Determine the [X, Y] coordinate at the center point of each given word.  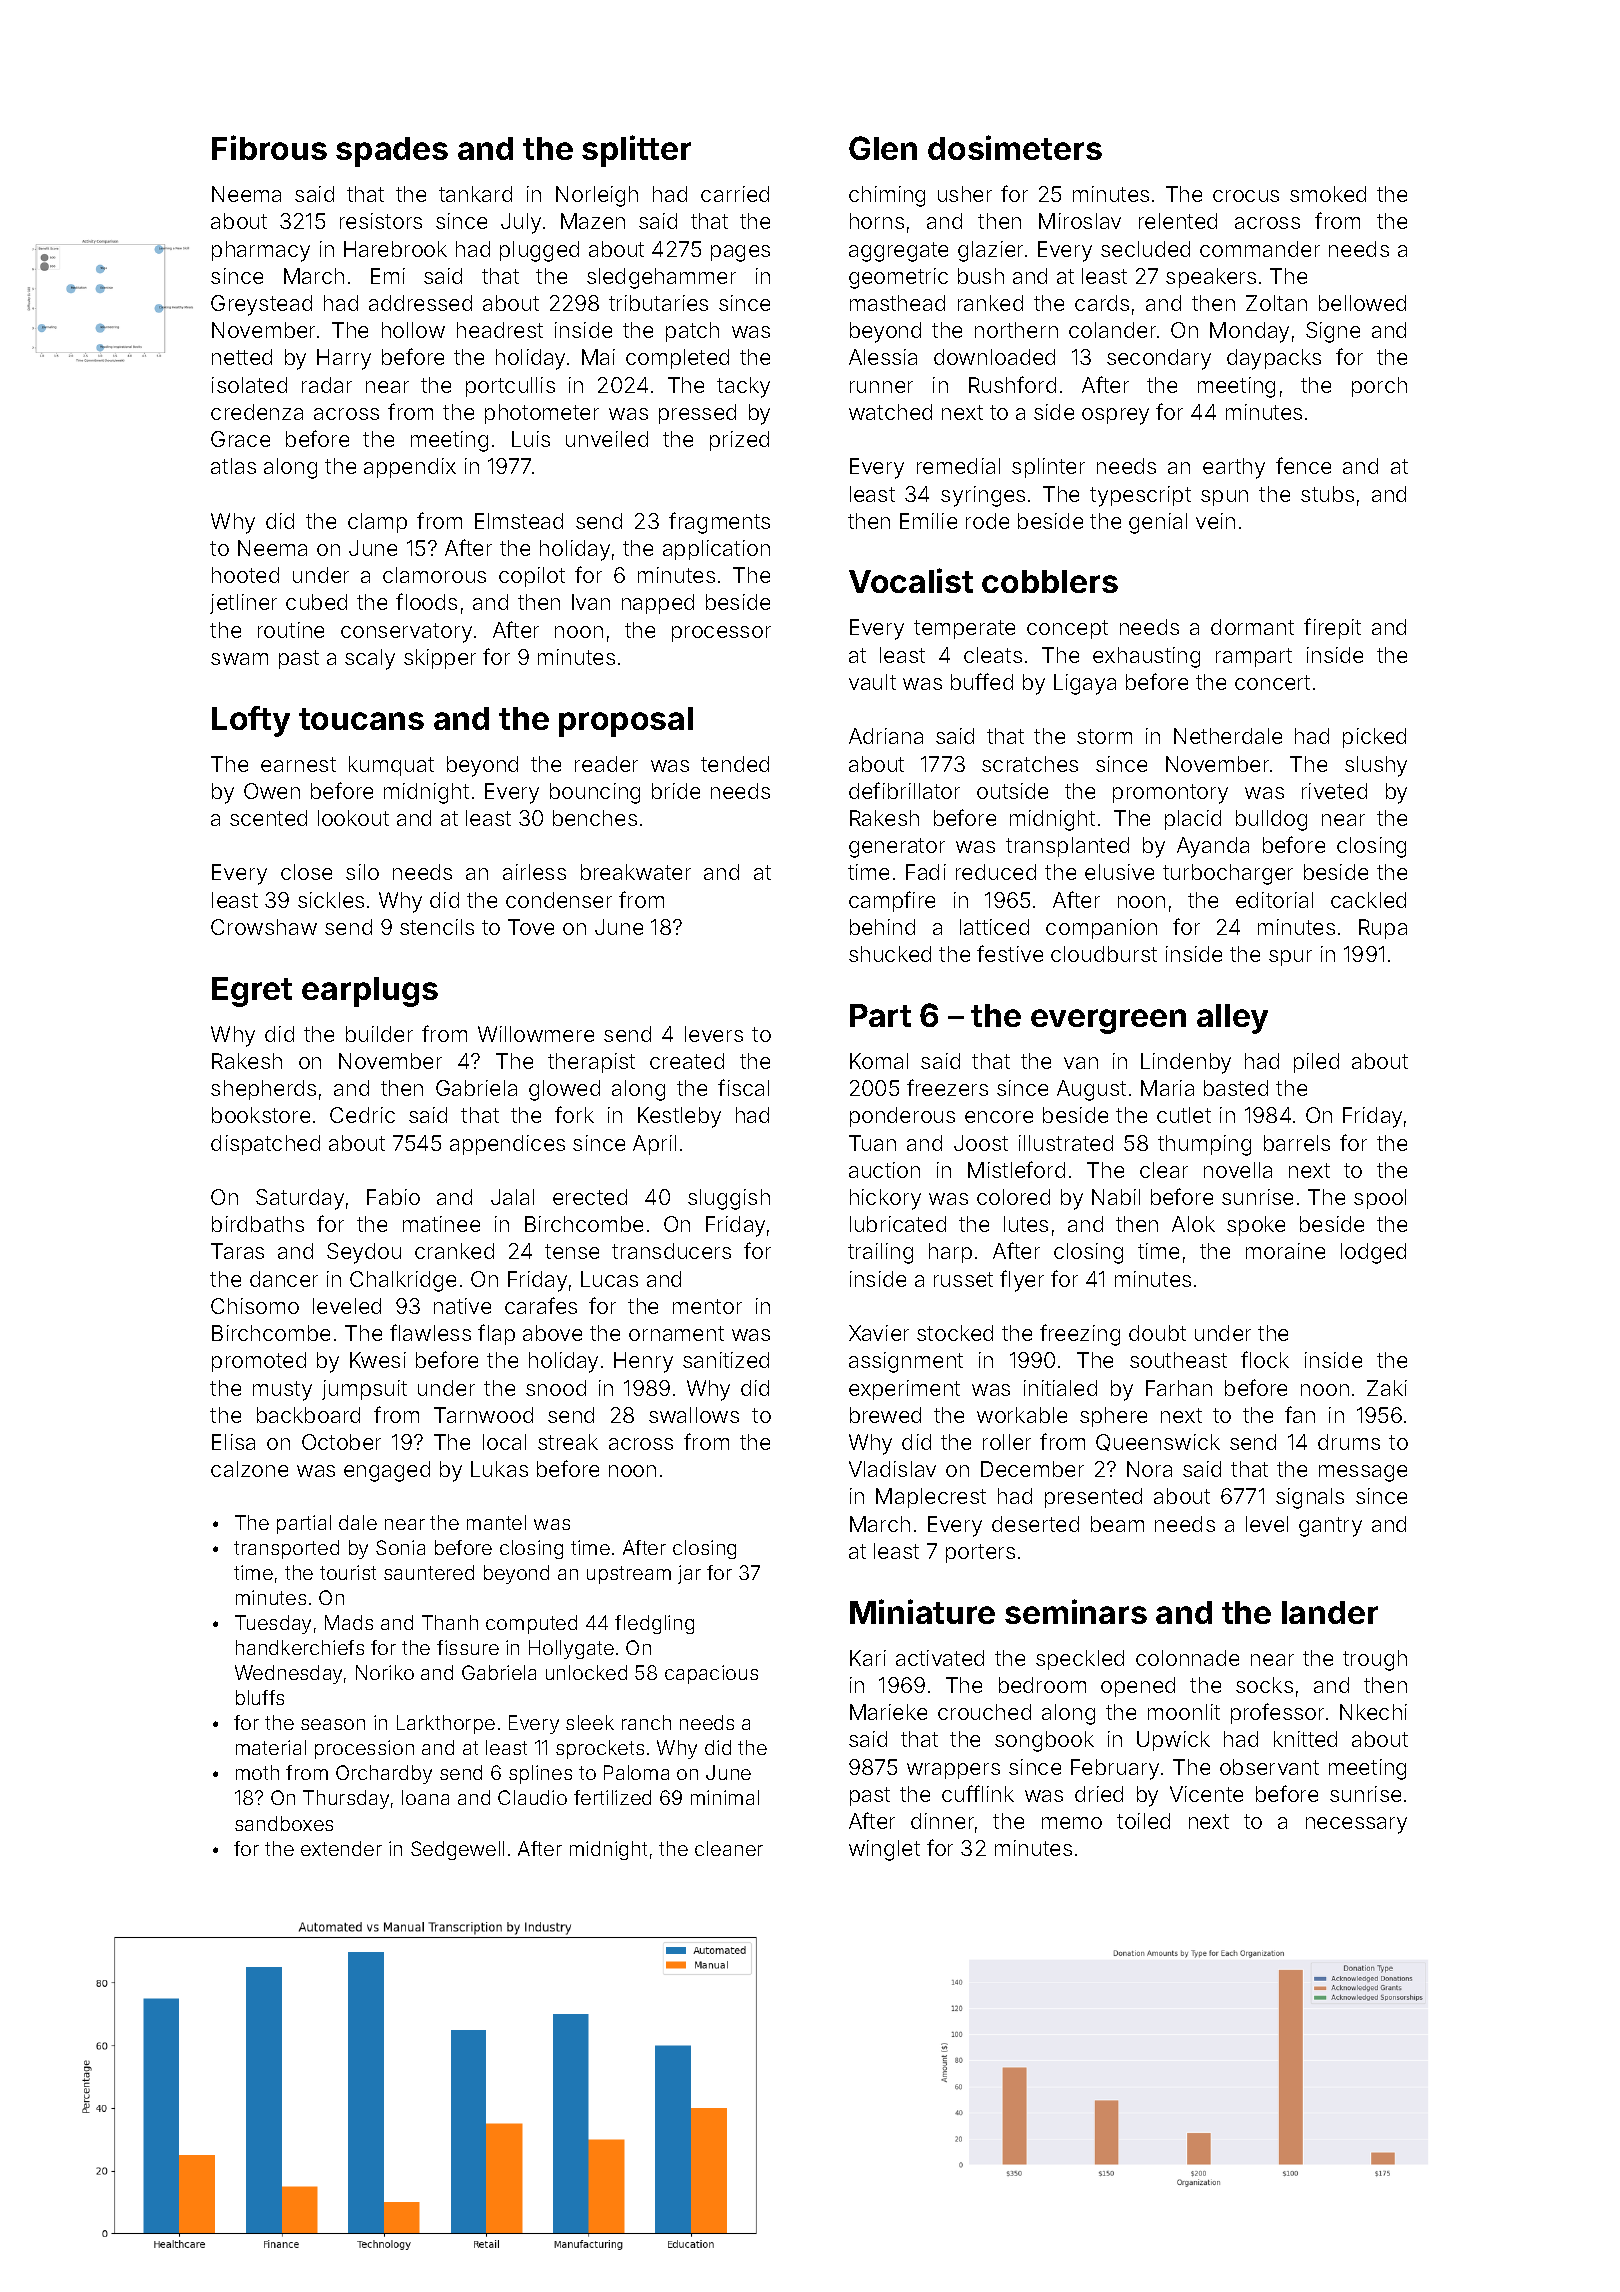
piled [1316, 1063]
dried [1099, 1794]
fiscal [743, 1087]
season [333, 1724]
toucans [361, 719]
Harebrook [395, 249]
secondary [1159, 359]
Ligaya [1085, 684]
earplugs [370, 992]
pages [740, 253]
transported [286, 1549]
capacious [711, 1674]
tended [735, 764]
